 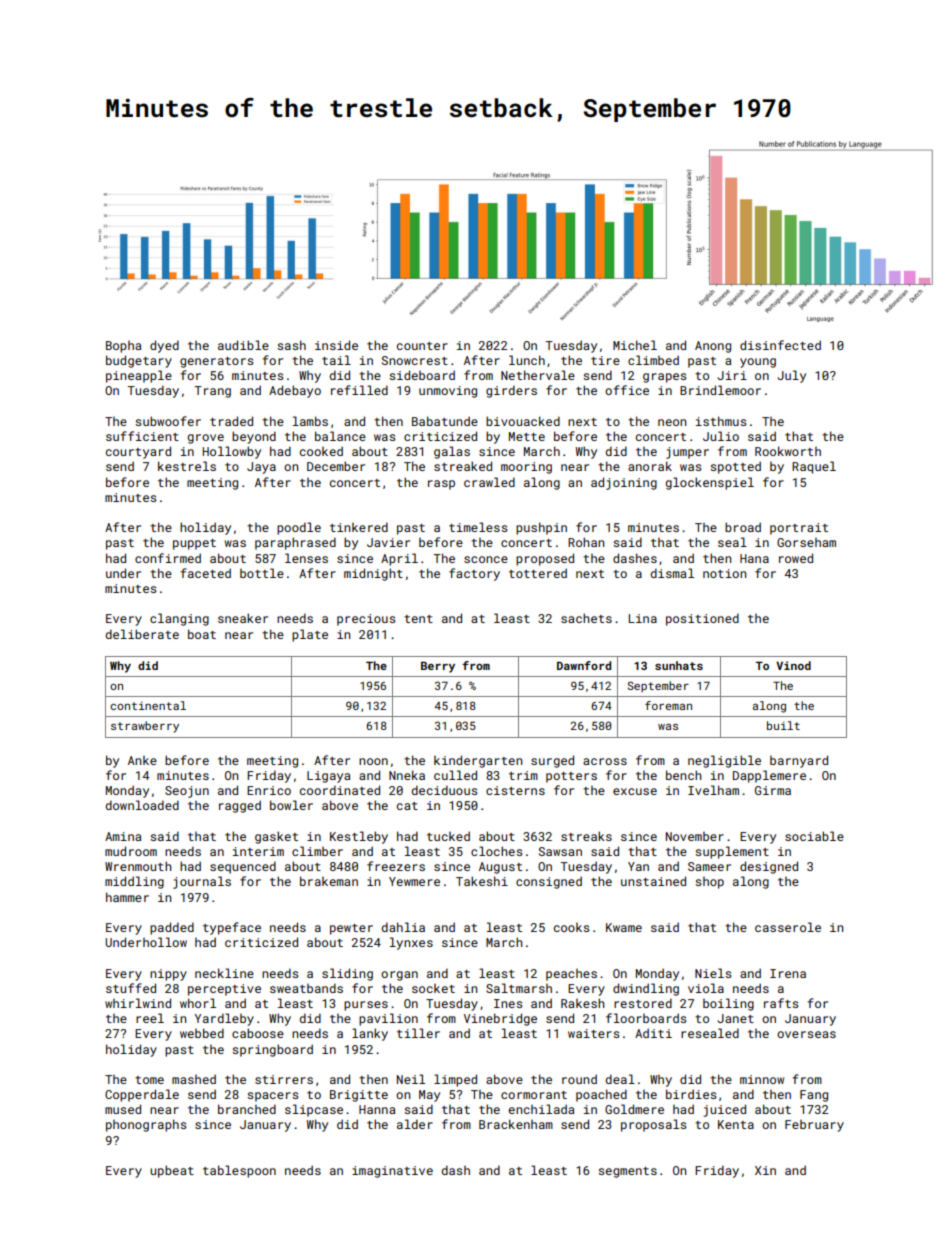 What do you see at coordinates (814, 836) in the document?
I see `sociable` at bounding box center [814, 836].
